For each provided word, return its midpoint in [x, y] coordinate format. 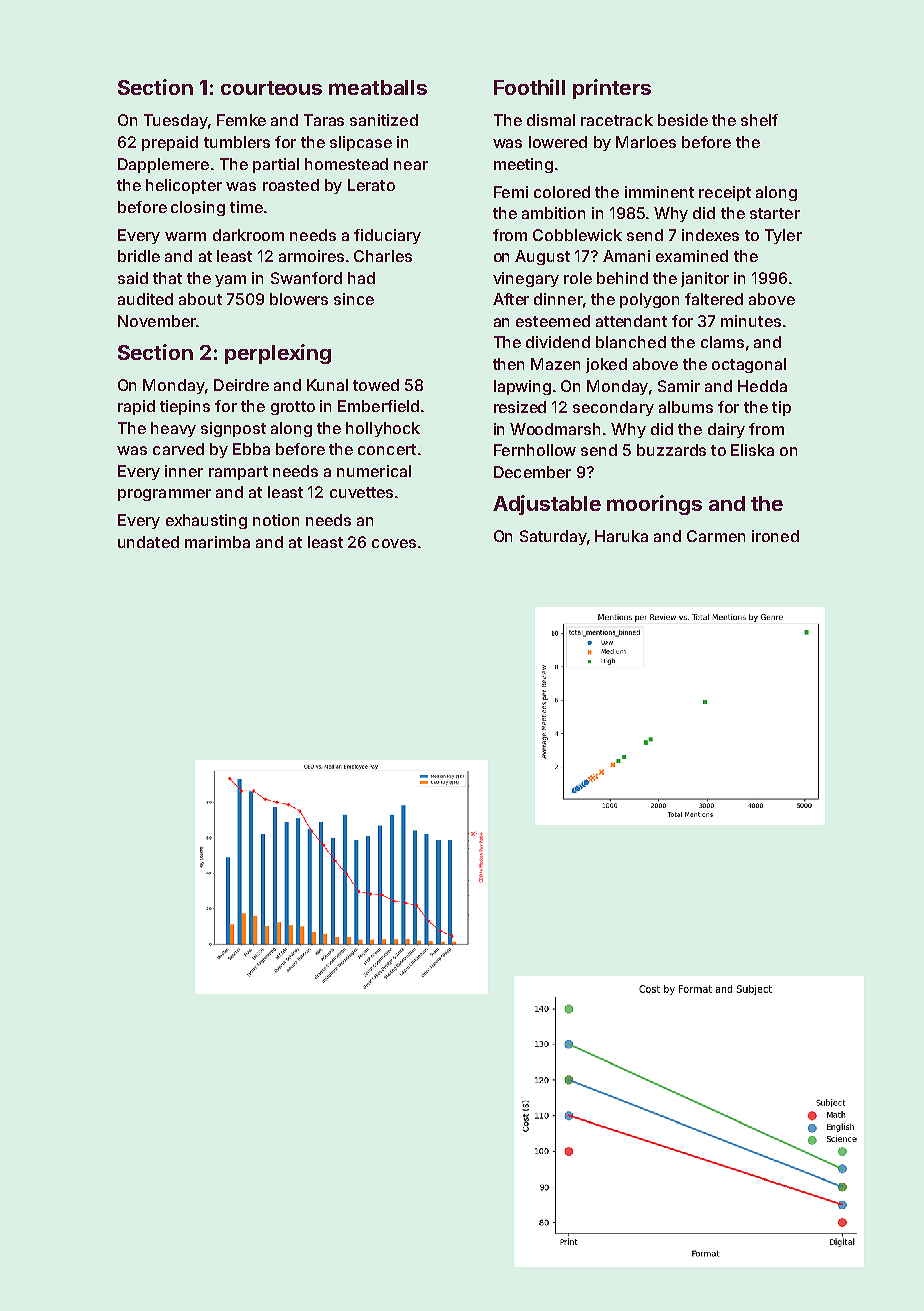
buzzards [671, 450]
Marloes [646, 142]
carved [178, 449]
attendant [631, 321]
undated [148, 542]
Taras [324, 120]
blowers [299, 299]
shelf [759, 120]
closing [198, 208]
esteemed [553, 321]
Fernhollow [535, 450]
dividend [558, 342]
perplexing [278, 354]
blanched [631, 342]
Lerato [371, 185]
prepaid [170, 143]
